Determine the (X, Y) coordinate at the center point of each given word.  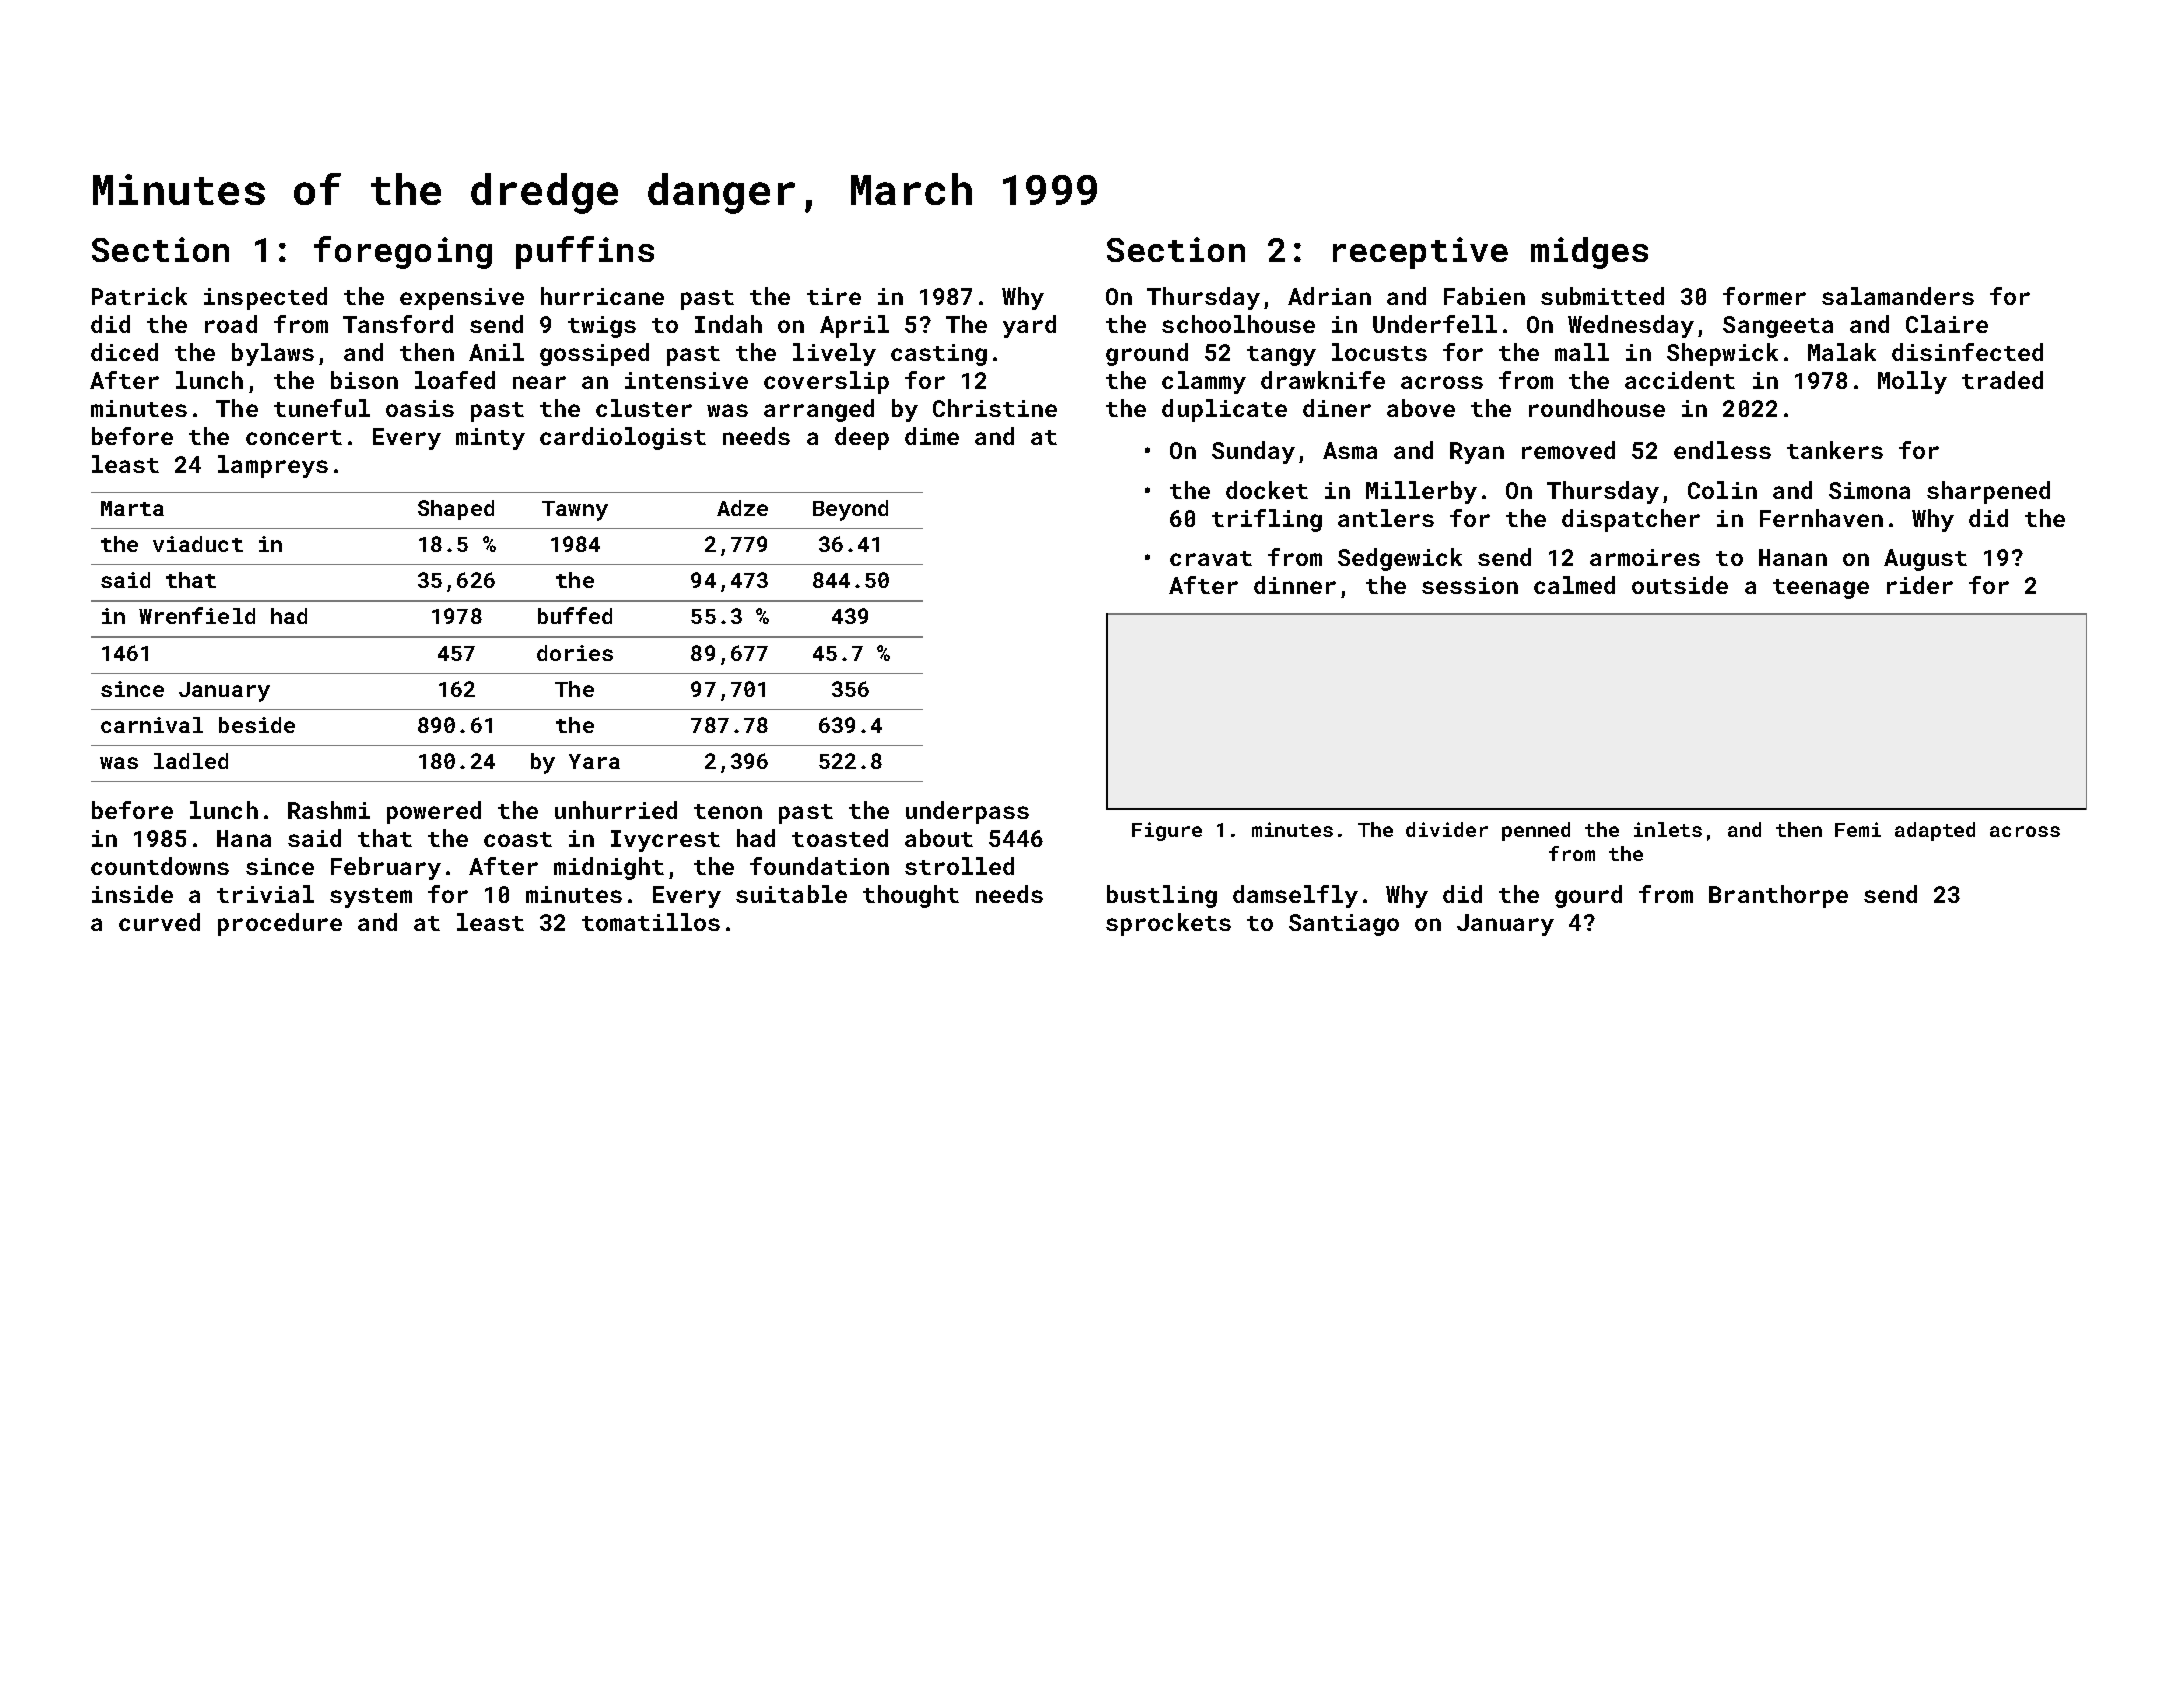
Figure (1167, 831)
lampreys (273, 466)
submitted (1602, 296)
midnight (609, 868)
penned (1536, 831)
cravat (1211, 558)
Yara (594, 761)
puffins (585, 252)
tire (834, 296)
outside (1680, 585)
